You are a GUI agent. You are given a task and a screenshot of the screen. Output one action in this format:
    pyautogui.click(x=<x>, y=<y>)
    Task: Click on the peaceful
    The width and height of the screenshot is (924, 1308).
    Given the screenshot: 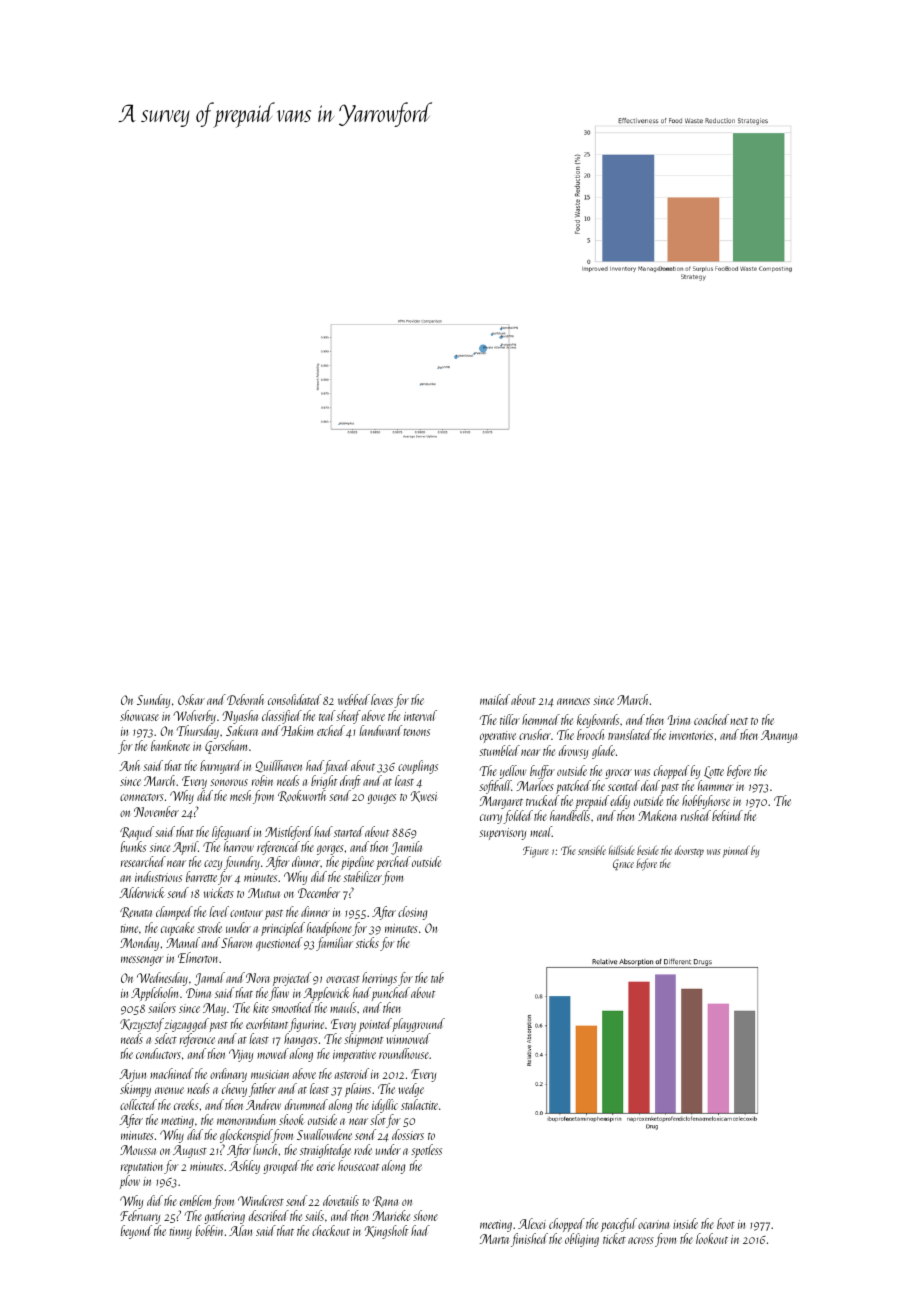 What is the action you would take?
    pyautogui.click(x=619, y=1225)
